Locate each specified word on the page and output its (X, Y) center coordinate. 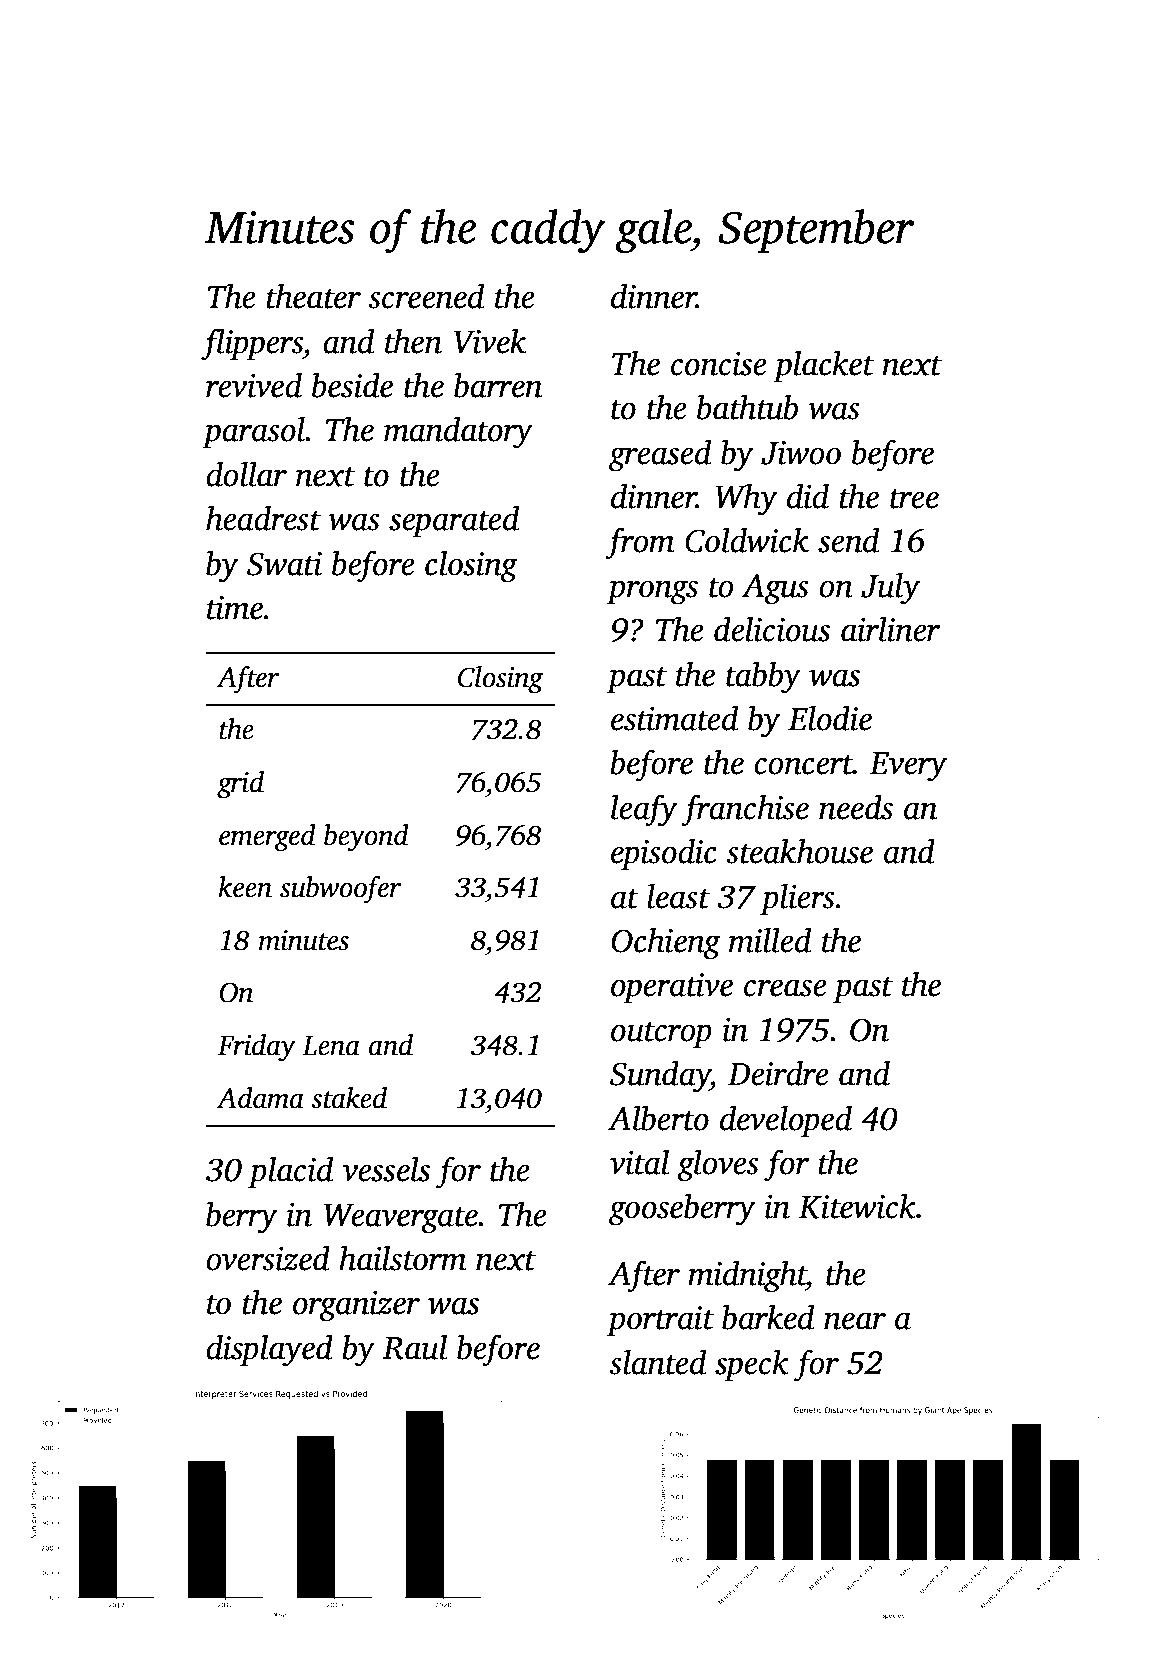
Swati (284, 564)
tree (914, 499)
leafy (644, 810)
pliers (797, 899)
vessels (386, 1169)
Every (908, 767)
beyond (366, 838)
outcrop (661, 1035)
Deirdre (778, 1073)
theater (313, 296)
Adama (260, 1098)
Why (746, 500)
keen (245, 887)
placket (823, 366)
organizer (356, 1306)
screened (426, 296)
